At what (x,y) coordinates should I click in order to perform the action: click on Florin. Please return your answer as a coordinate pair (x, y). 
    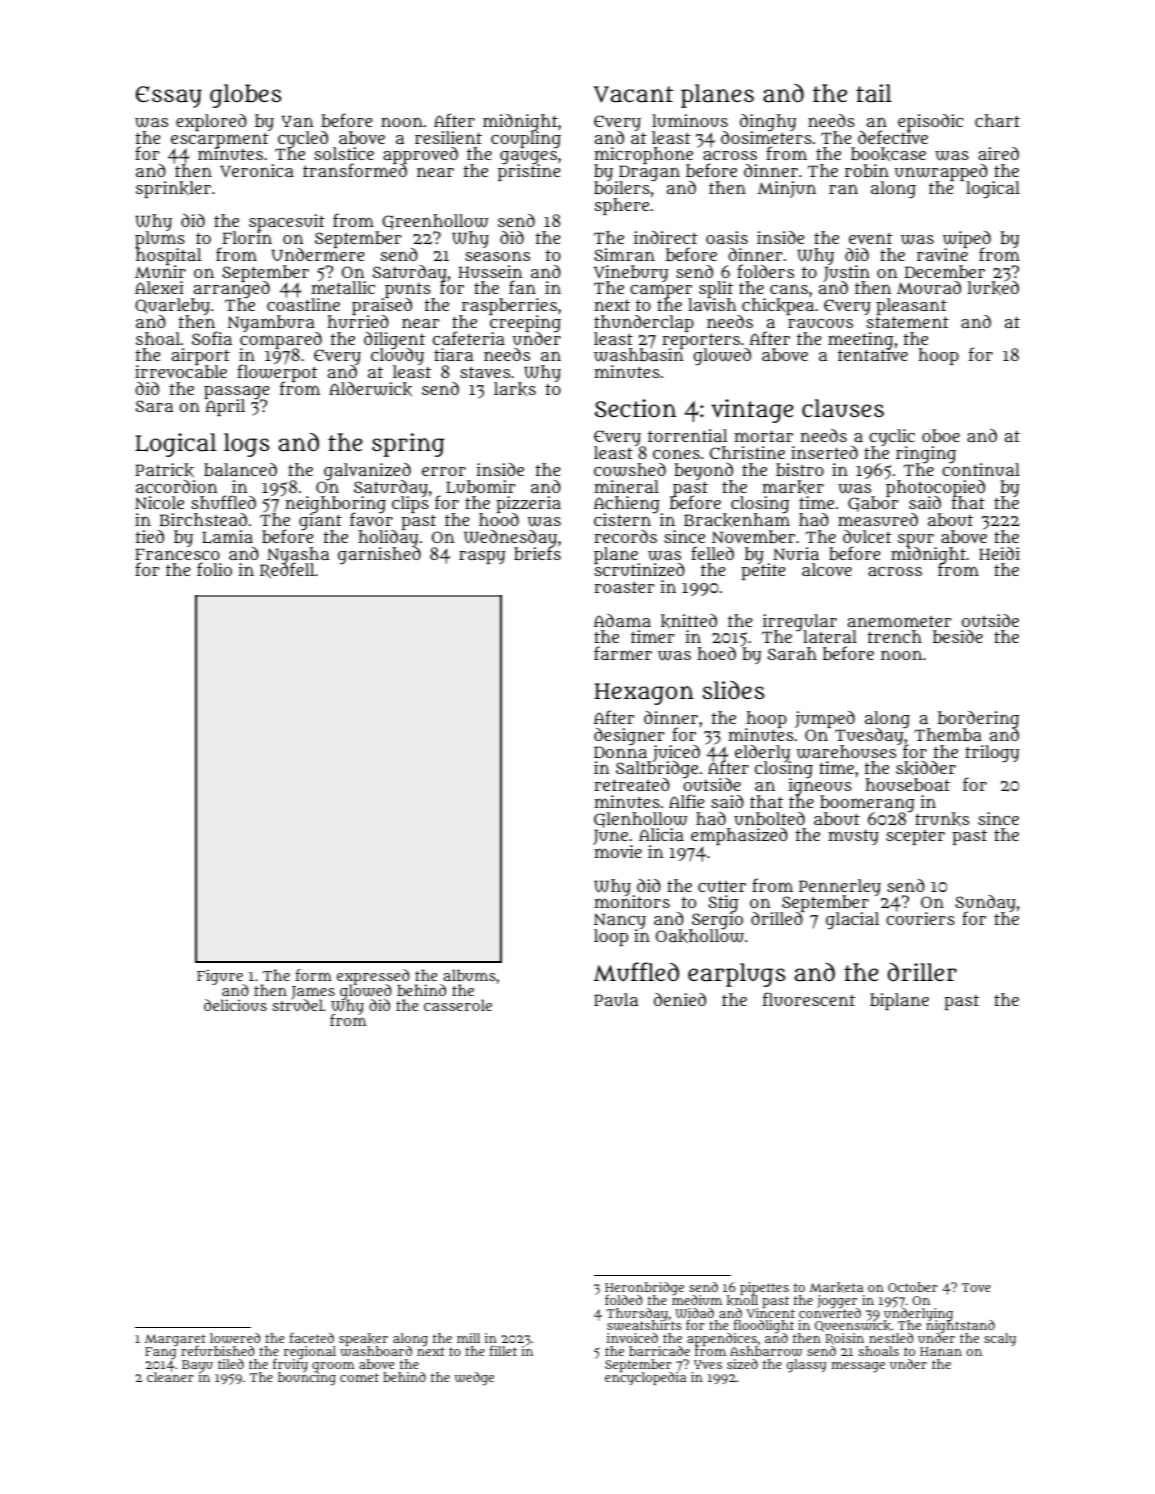
    Looking at the image, I should click on (247, 238).
